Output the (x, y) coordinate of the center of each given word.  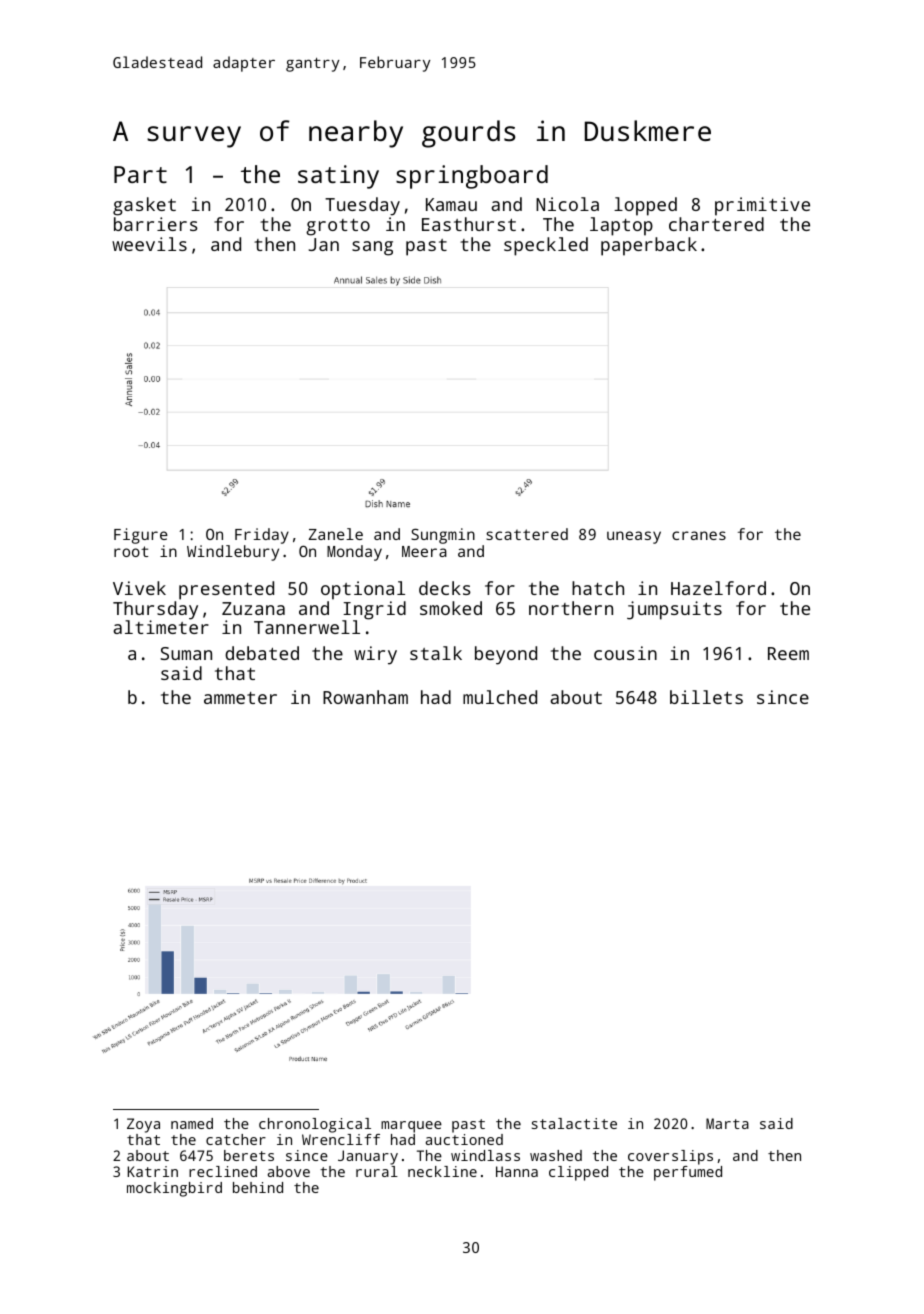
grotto (338, 227)
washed (556, 1155)
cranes (699, 535)
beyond (506, 655)
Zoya (143, 1125)
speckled (546, 246)
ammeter (240, 698)
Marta (727, 1123)
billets (706, 697)
